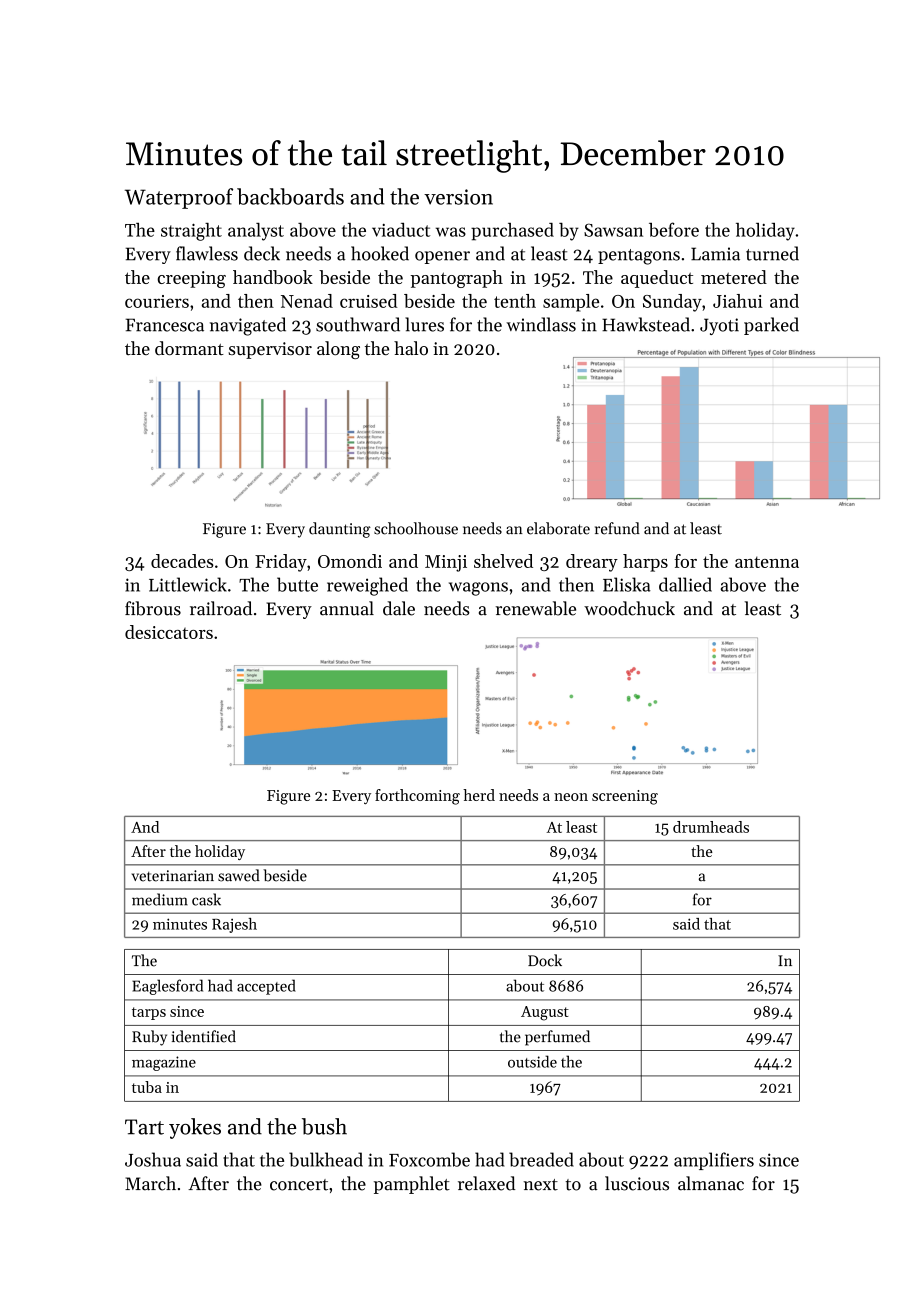 The height and width of the screenshot is (1314, 924). Describe the element at coordinates (719, 326) in the screenshot. I see `Jyoti` at that location.
